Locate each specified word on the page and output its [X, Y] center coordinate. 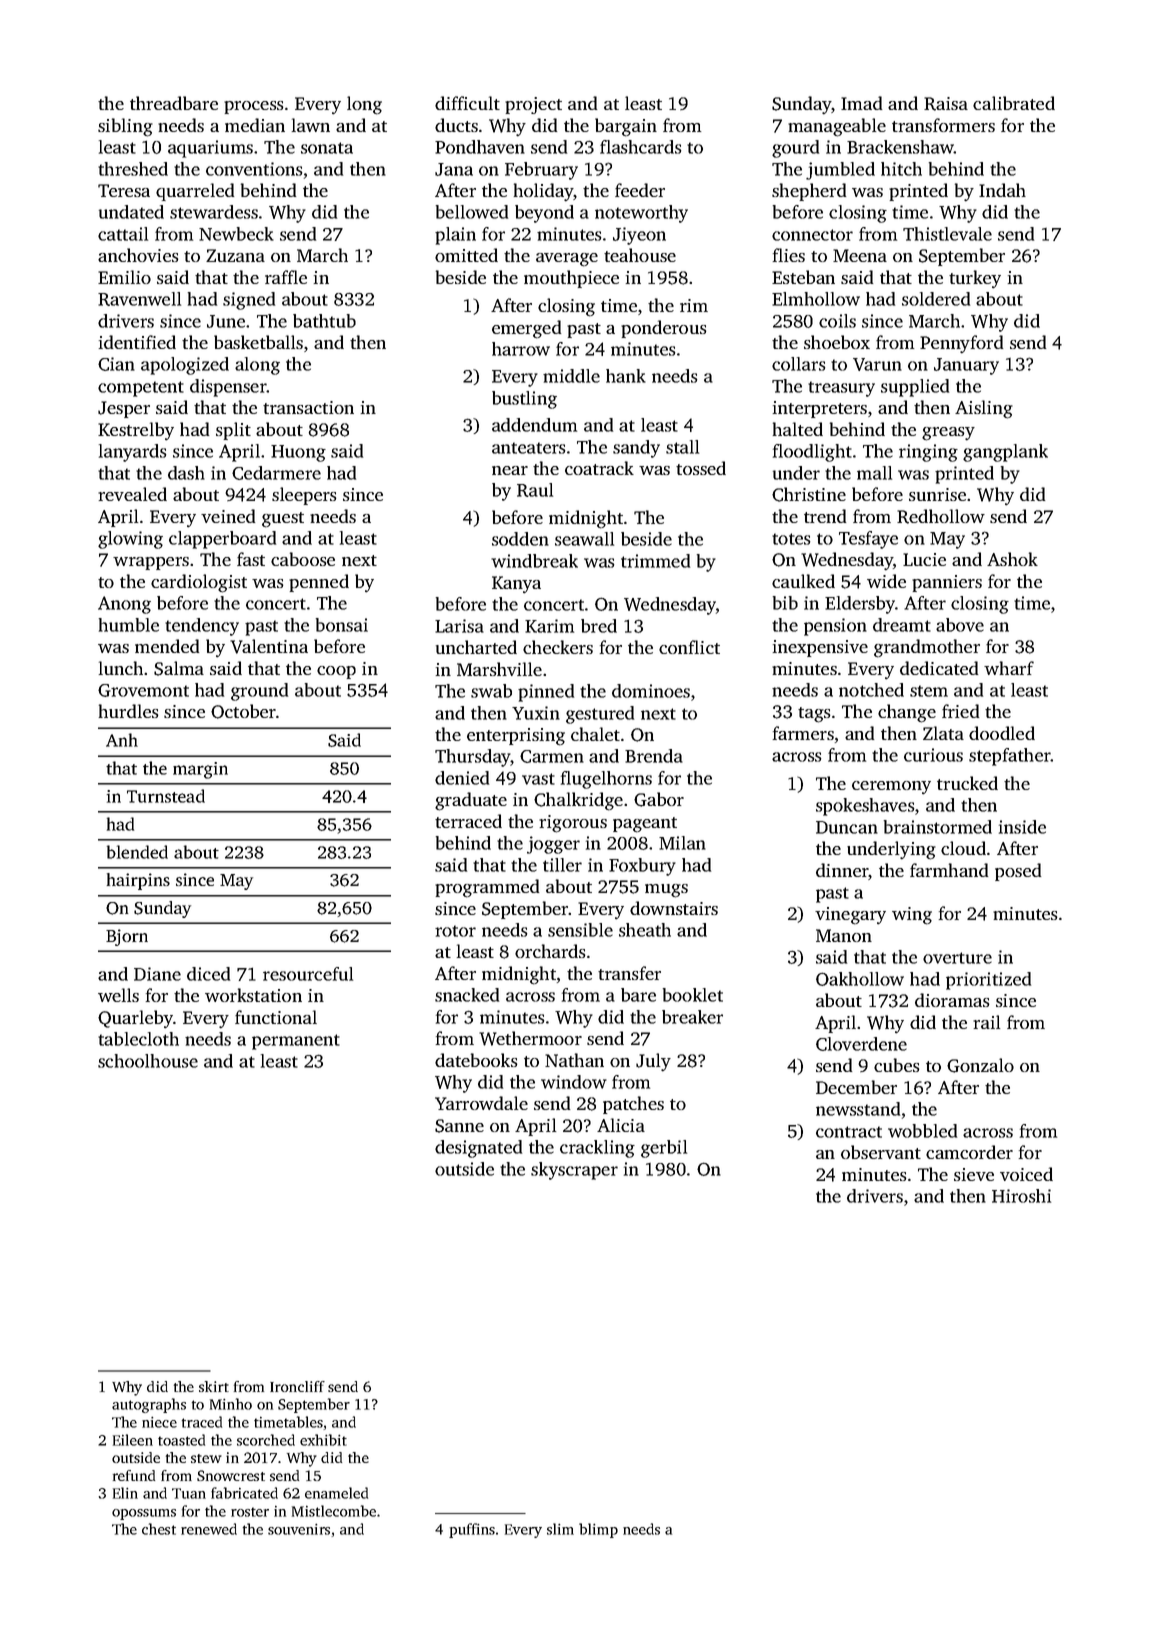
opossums [144, 1514]
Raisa [946, 104]
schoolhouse [148, 1061]
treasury [841, 389]
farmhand [949, 870]
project [533, 105]
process [253, 107]
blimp [598, 1530]
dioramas [952, 1000]
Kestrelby [136, 431]
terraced [468, 821]
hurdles [128, 711]
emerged [526, 329]
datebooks [476, 1060]
